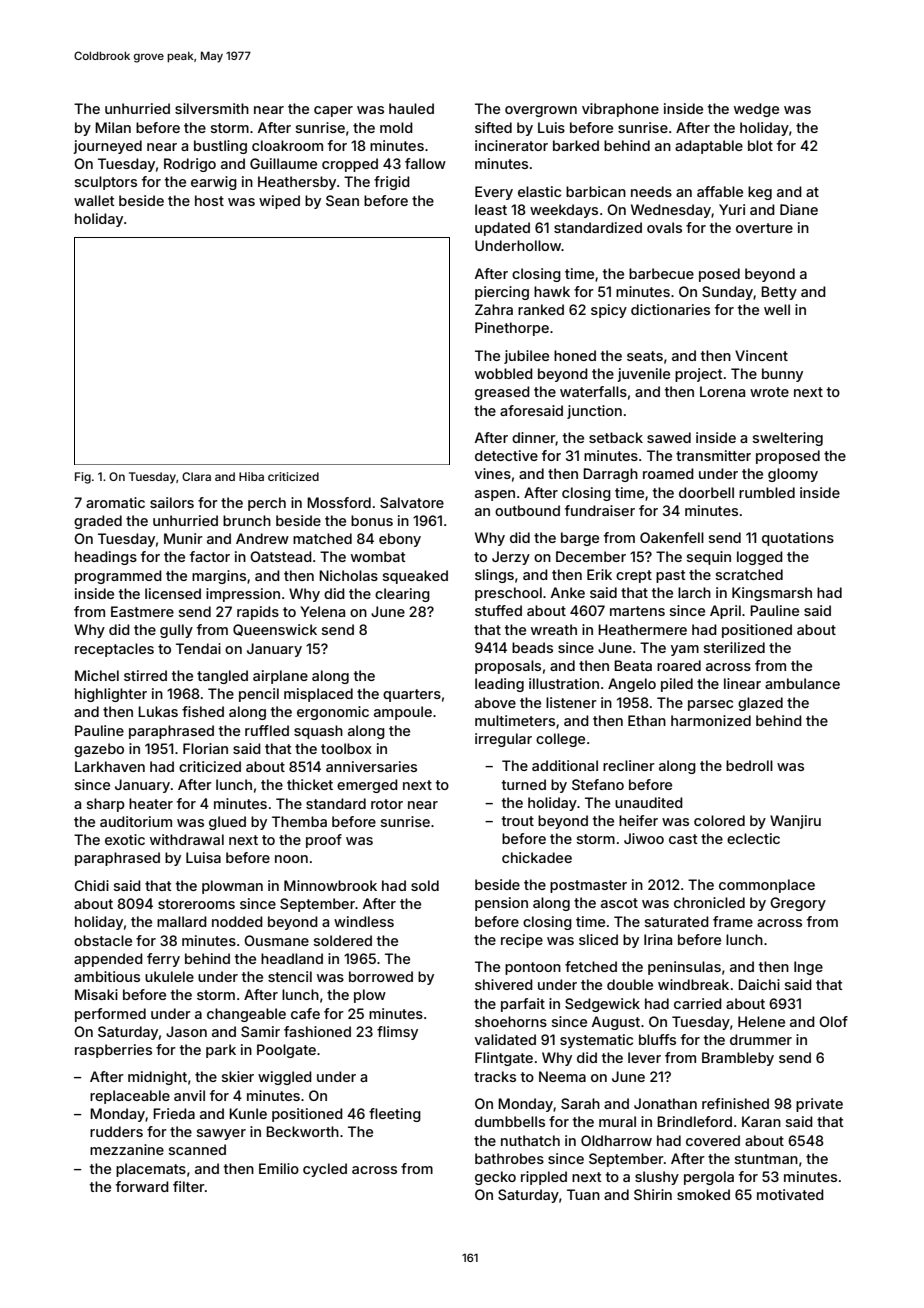 The width and height of the screenshot is (924, 1308). I want to click on rudders, so click(116, 1131).
